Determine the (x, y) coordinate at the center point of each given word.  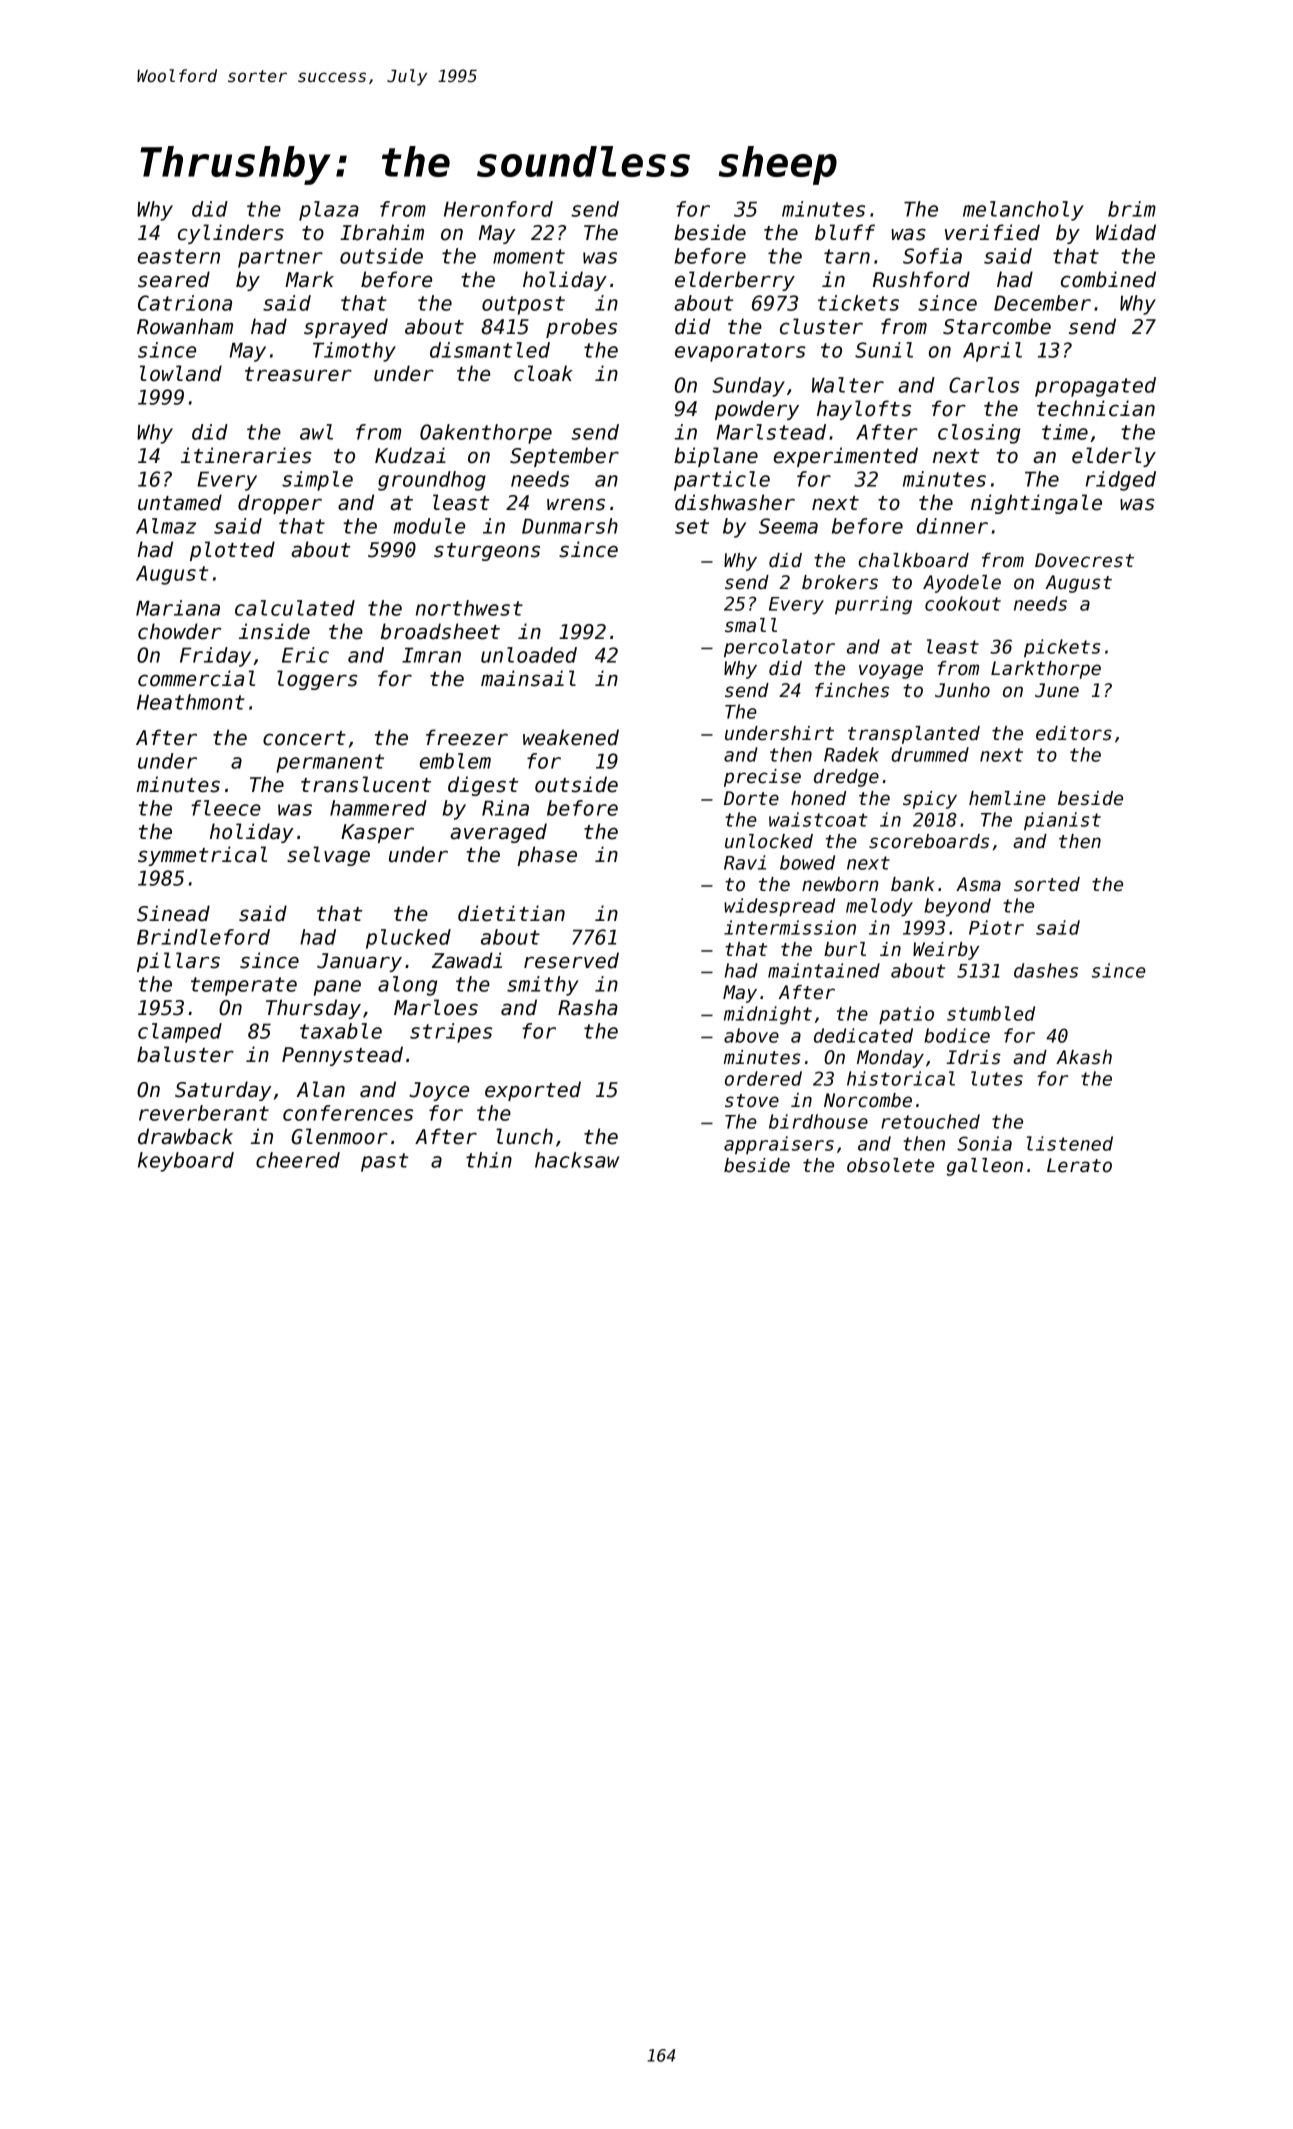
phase (547, 856)
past (384, 1162)
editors (1074, 733)
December (1042, 303)
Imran (431, 655)
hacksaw (577, 1160)
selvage (328, 856)
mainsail (528, 678)
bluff (845, 232)
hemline (1007, 798)
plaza (329, 211)
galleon (985, 1167)
